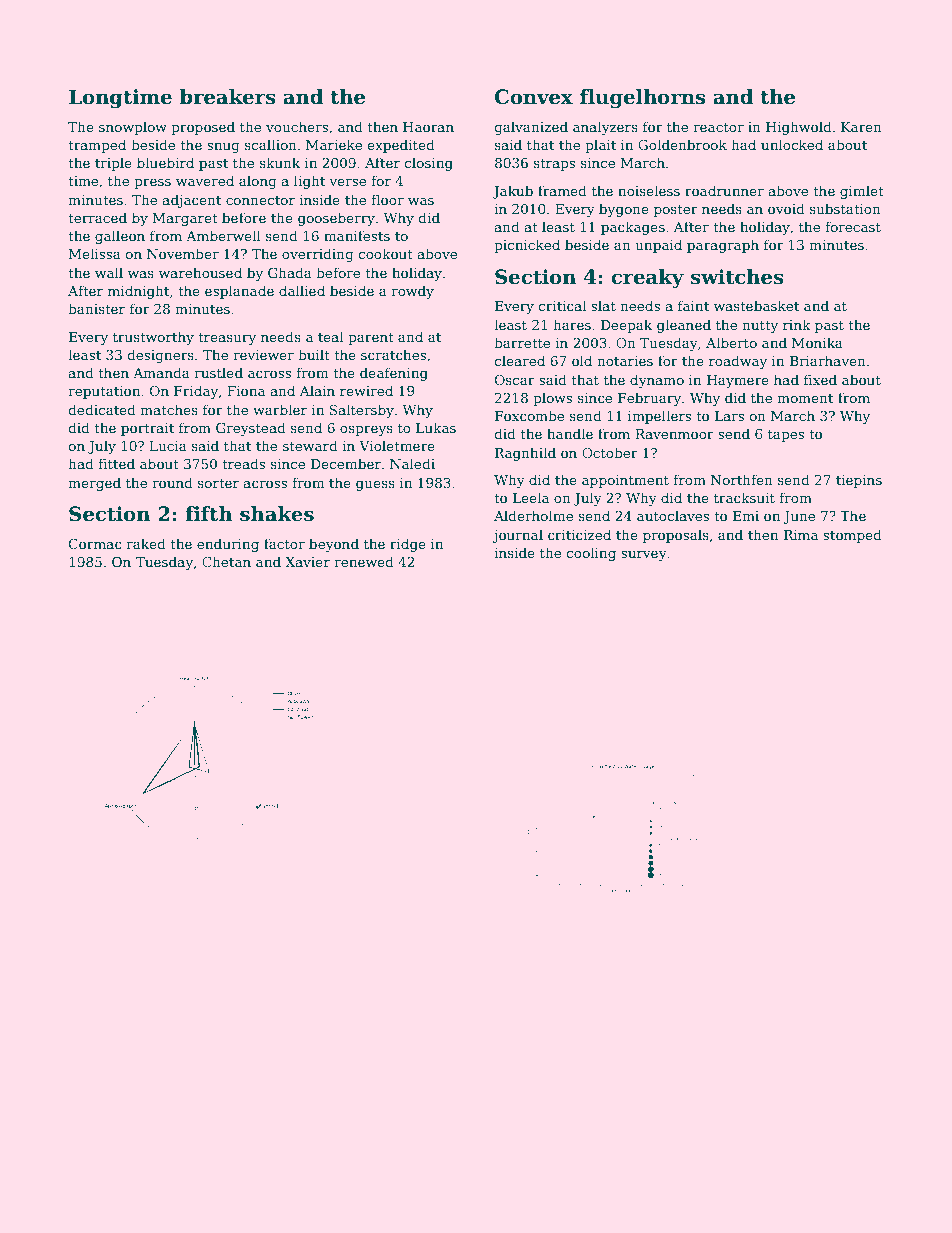  I want to click on roadrunner, so click(724, 190).
